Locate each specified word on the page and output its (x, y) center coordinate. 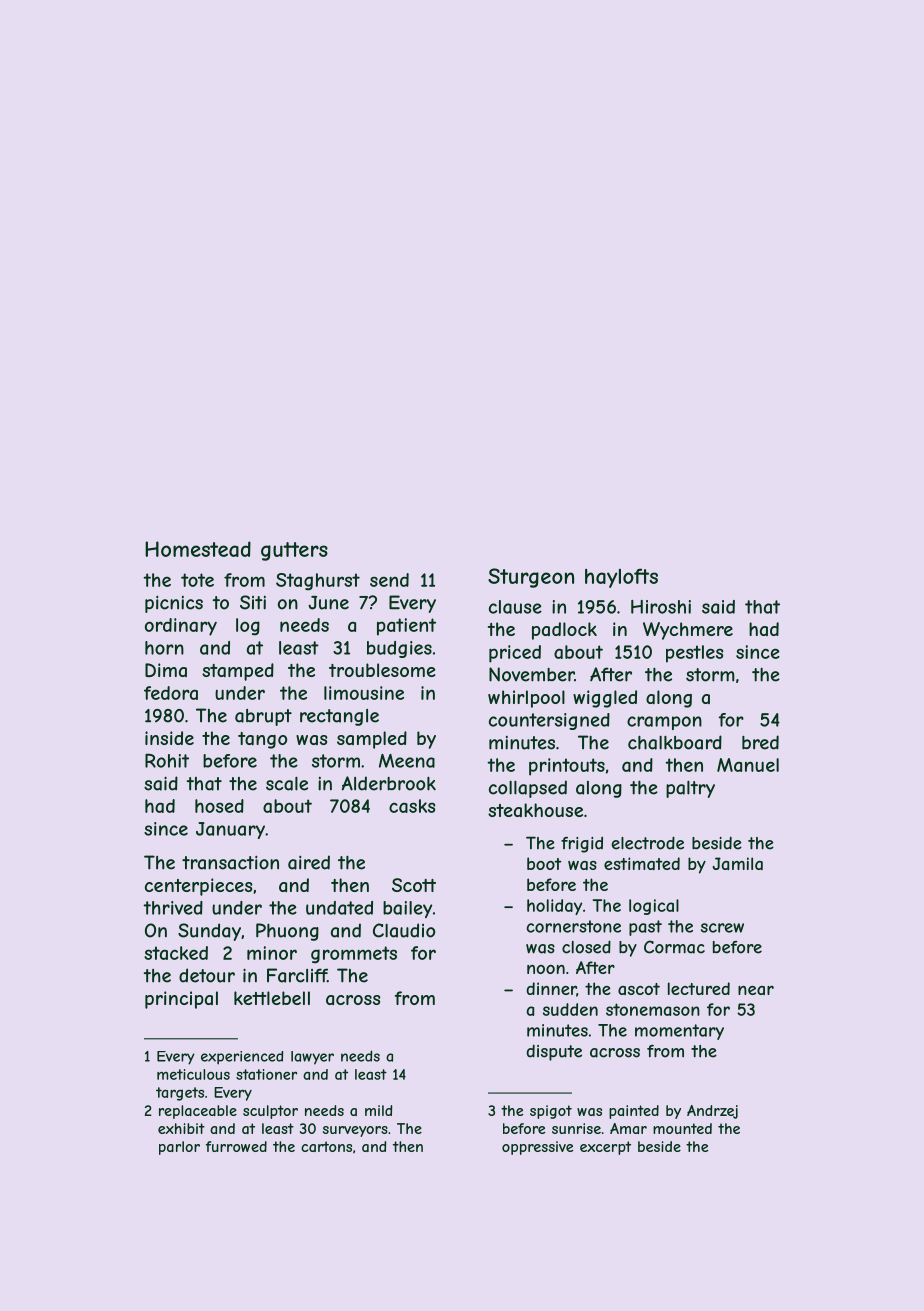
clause (515, 607)
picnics (174, 604)
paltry (690, 789)
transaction (230, 862)
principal (181, 1000)
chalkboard (675, 742)
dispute (554, 1052)
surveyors (355, 1131)
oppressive (537, 1148)
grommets (354, 955)
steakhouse (535, 810)
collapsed (528, 789)
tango (262, 740)
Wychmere (688, 631)
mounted (682, 1128)
